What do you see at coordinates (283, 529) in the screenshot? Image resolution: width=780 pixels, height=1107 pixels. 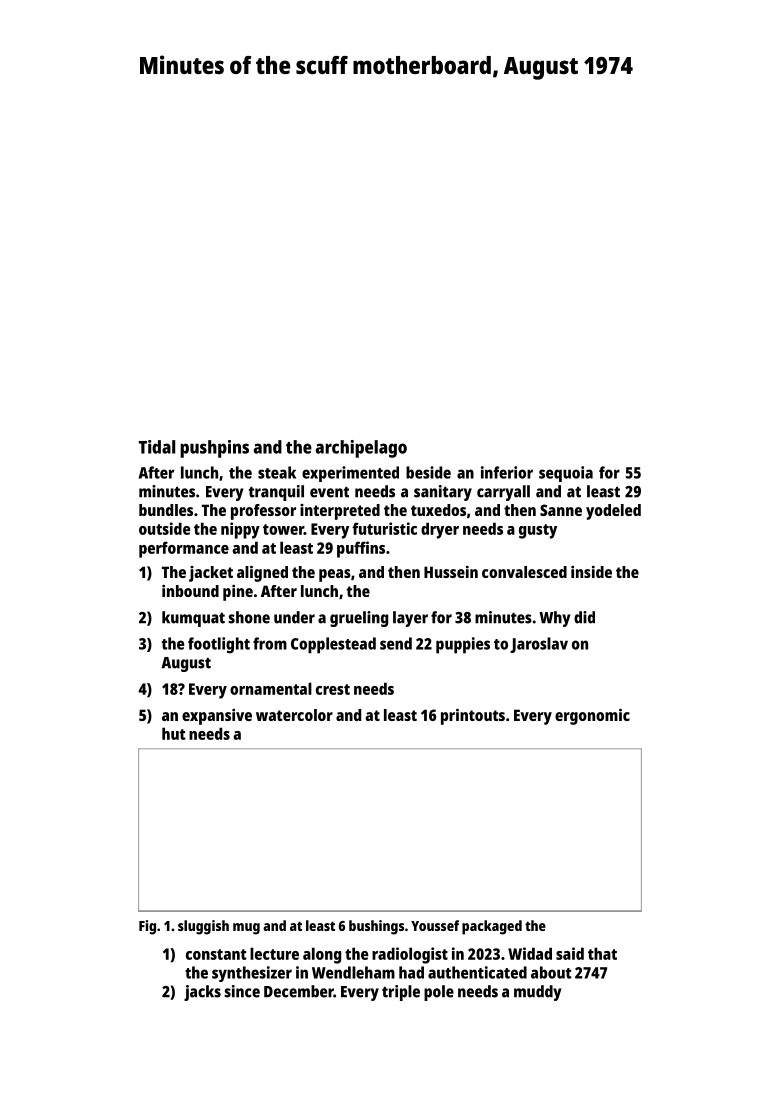 I see `tower` at bounding box center [283, 529].
